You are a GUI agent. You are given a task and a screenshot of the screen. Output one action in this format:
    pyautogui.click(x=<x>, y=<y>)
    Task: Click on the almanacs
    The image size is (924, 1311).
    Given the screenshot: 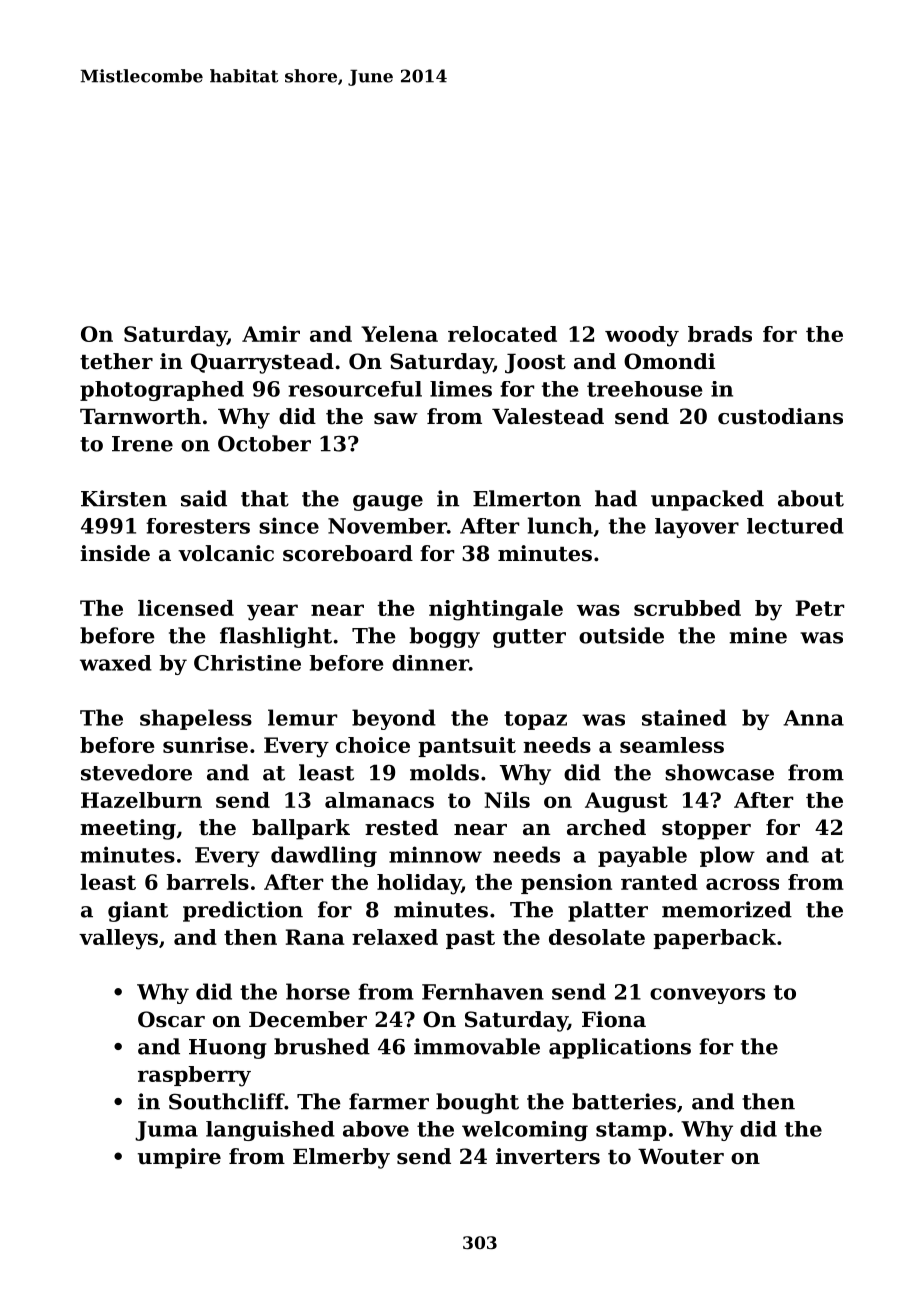 What is the action you would take?
    pyautogui.click(x=379, y=800)
